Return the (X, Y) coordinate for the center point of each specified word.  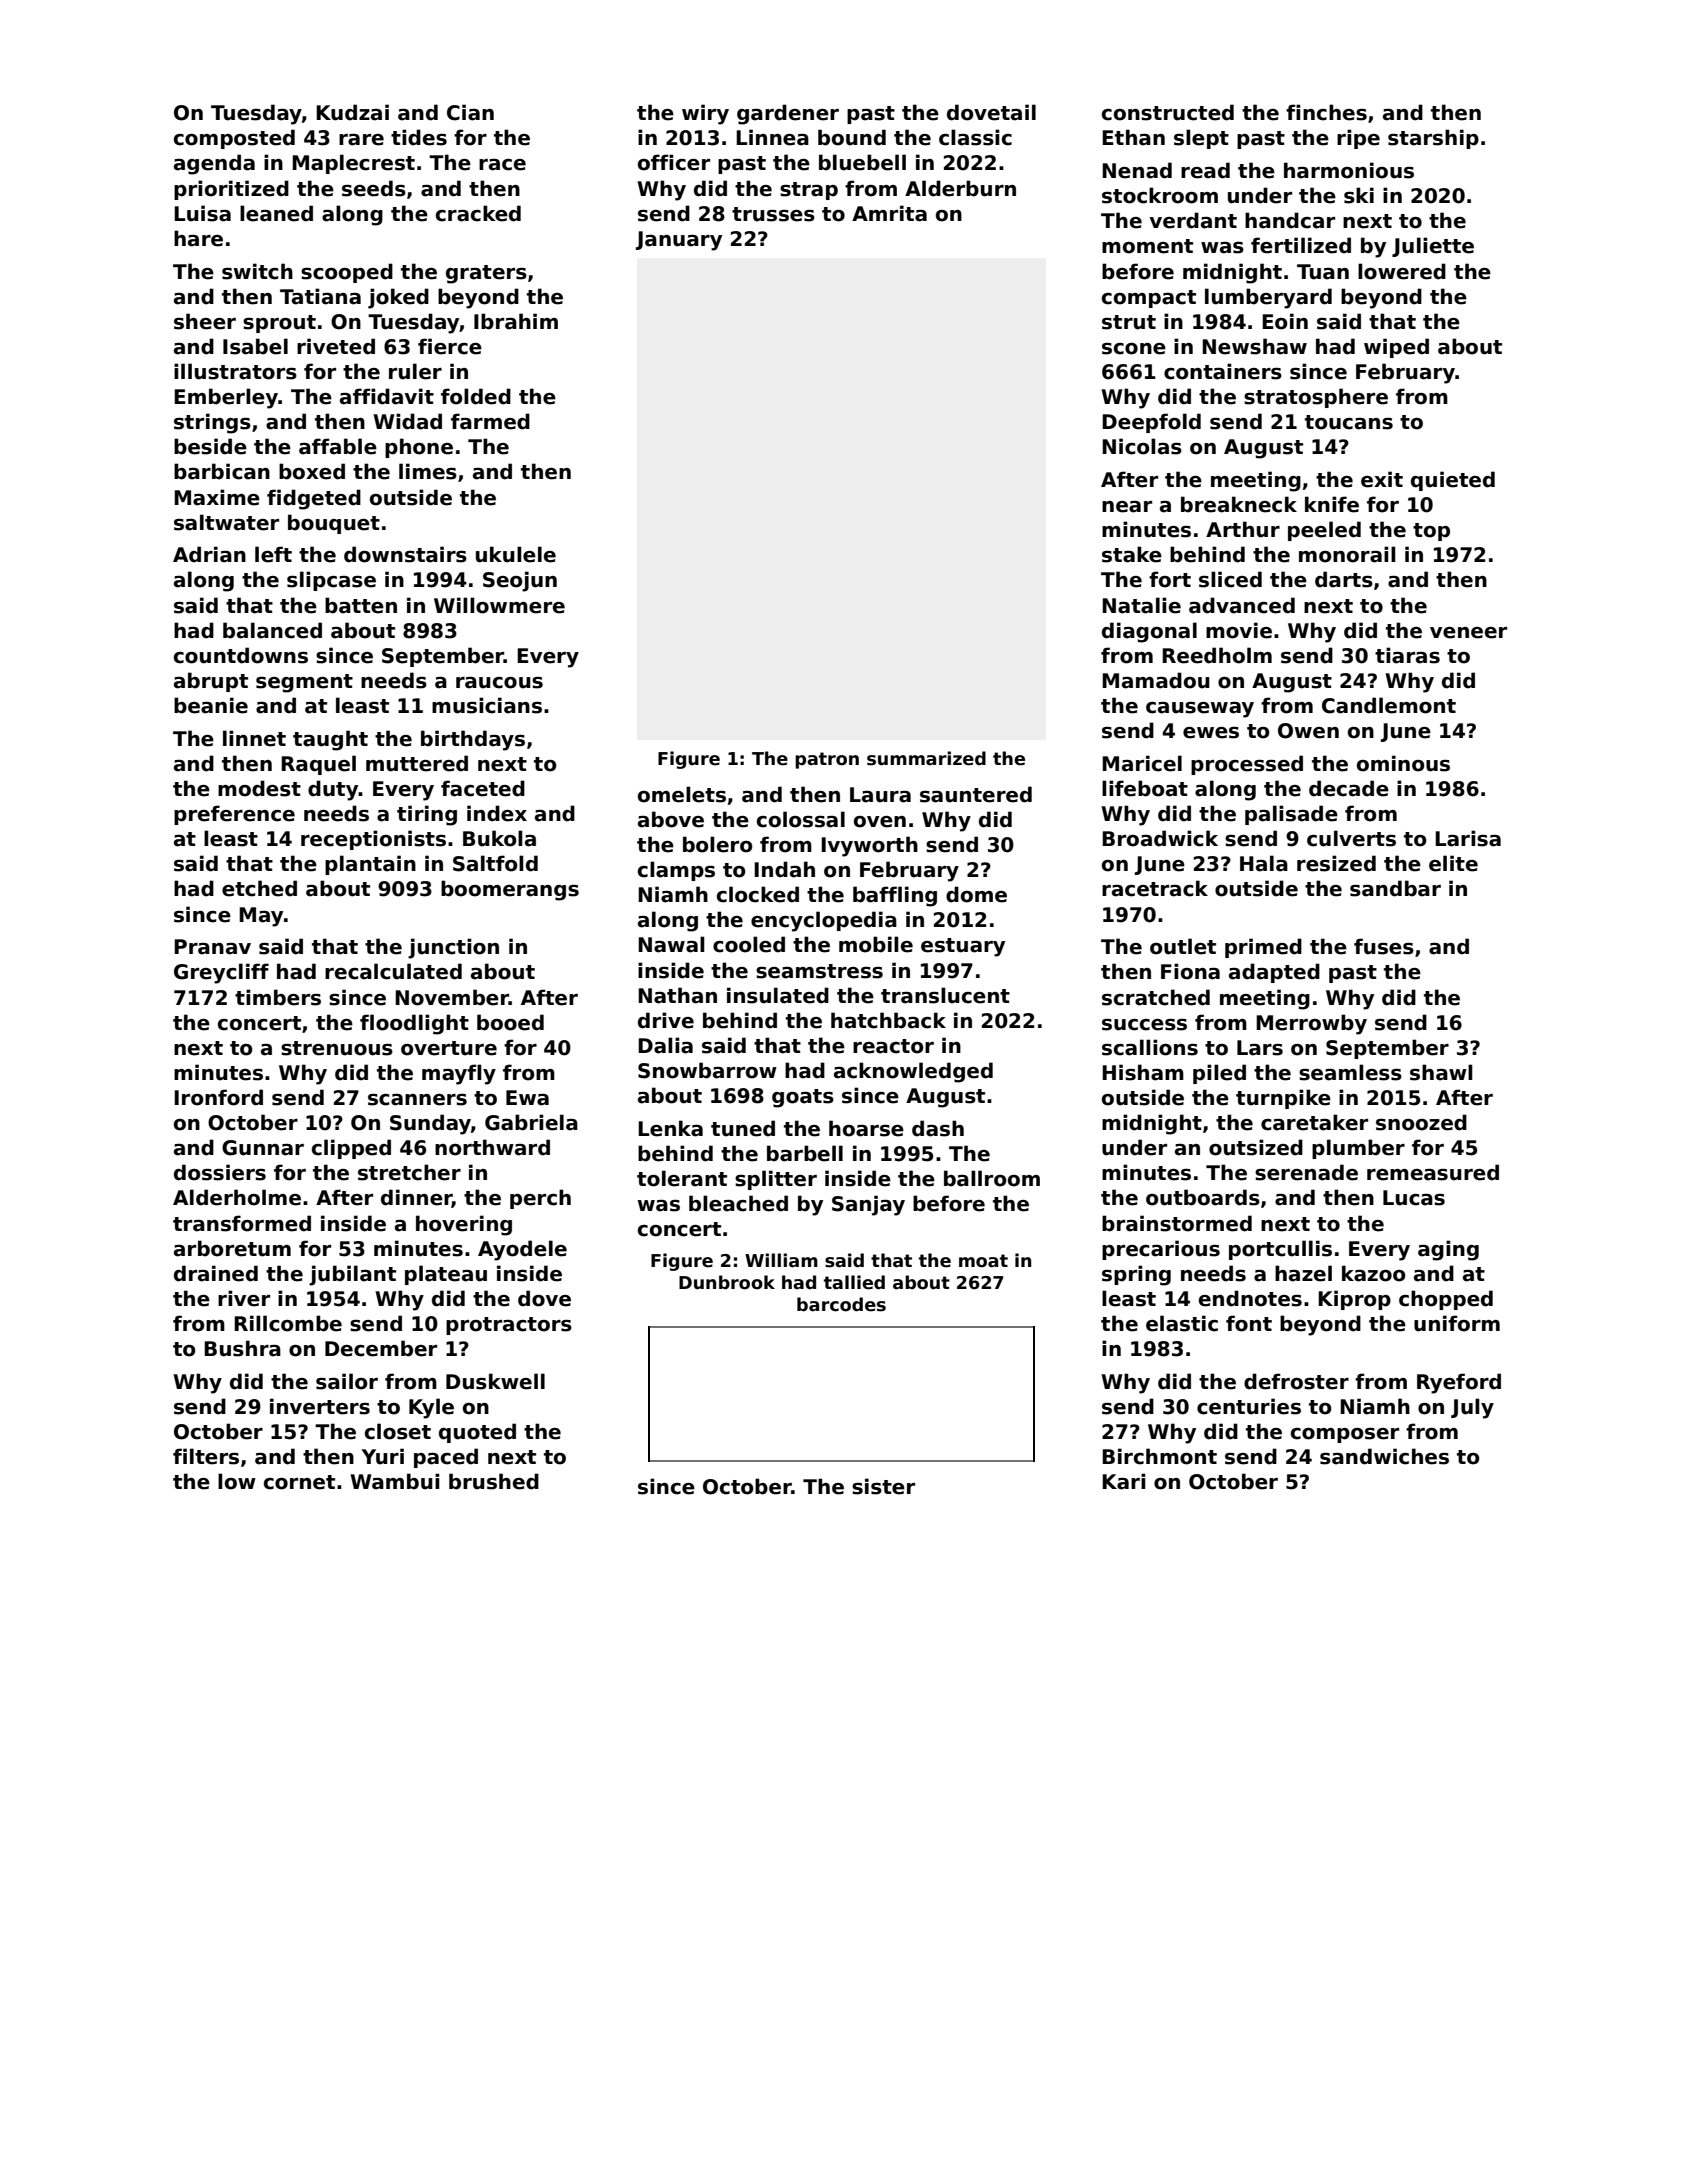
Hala (1264, 863)
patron (827, 760)
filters (206, 1456)
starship (1433, 139)
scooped (347, 273)
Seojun (520, 581)
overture (449, 1048)
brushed (494, 1481)
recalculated (393, 971)
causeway (1200, 710)
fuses (1384, 946)
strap (809, 191)
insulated (778, 995)
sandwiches (1384, 1456)
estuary (963, 947)
